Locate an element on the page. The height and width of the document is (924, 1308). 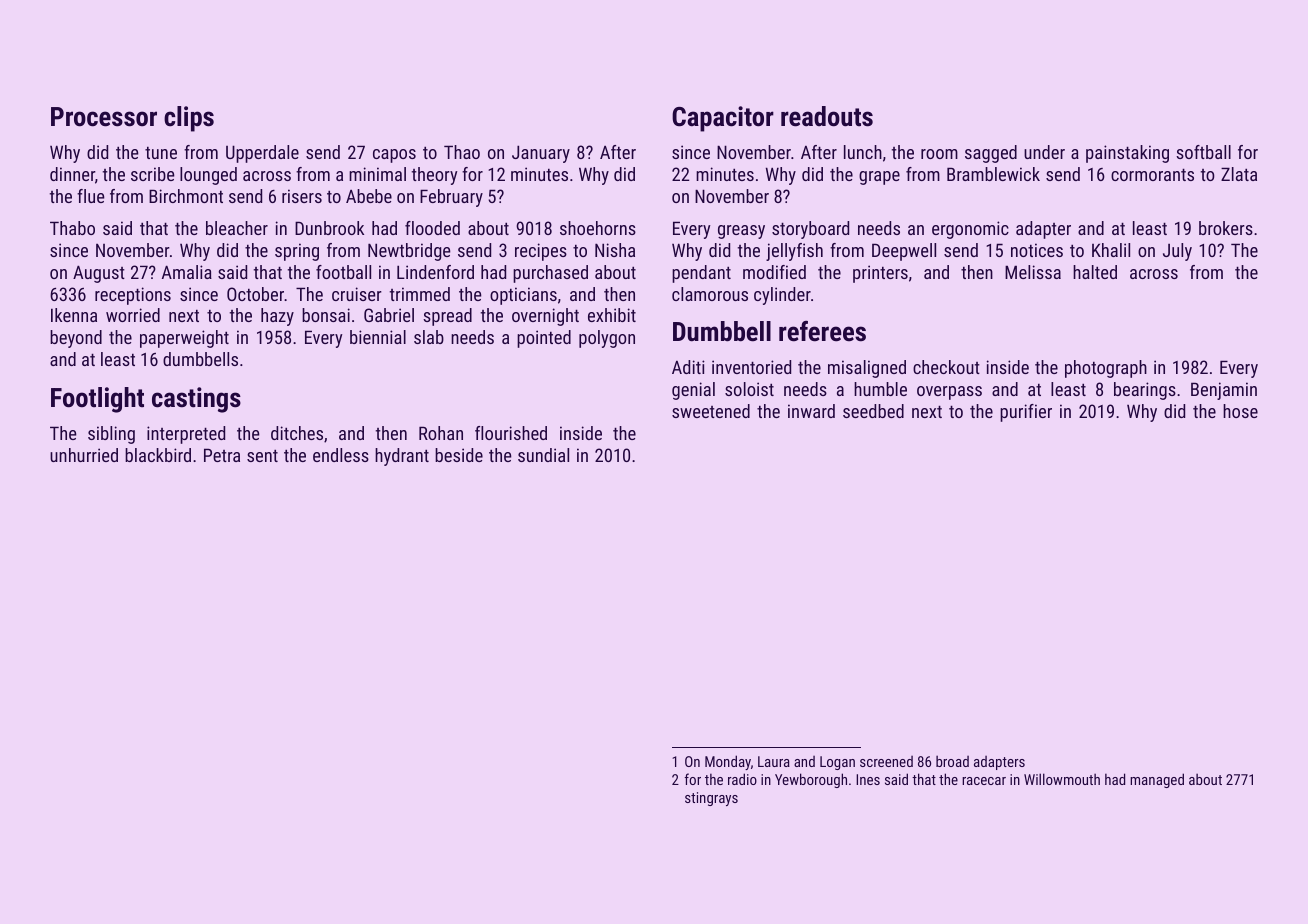
sent is located at coordinates (262, 456).
